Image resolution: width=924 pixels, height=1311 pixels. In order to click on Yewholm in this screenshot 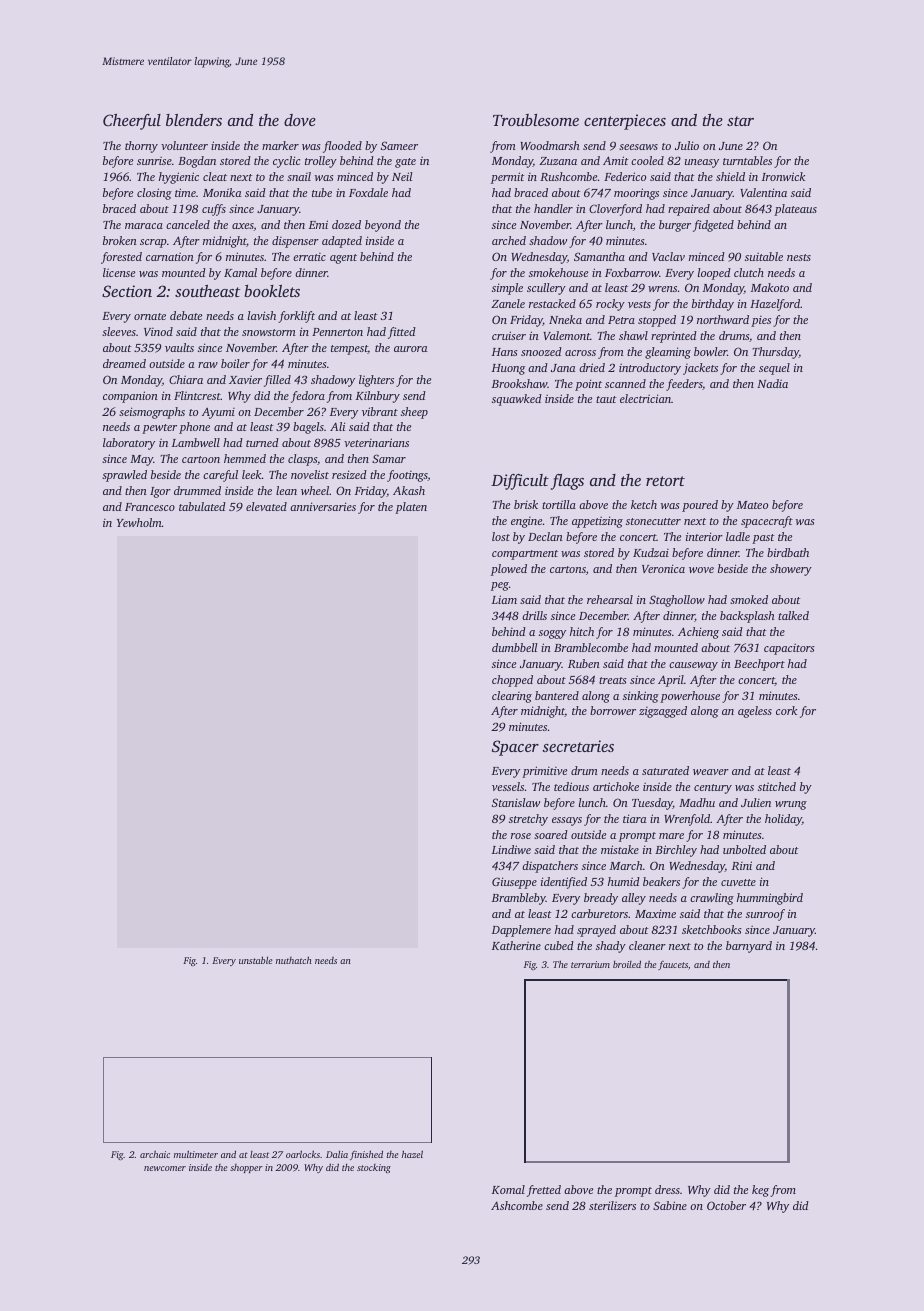, I will do `click(139, 522)`.
